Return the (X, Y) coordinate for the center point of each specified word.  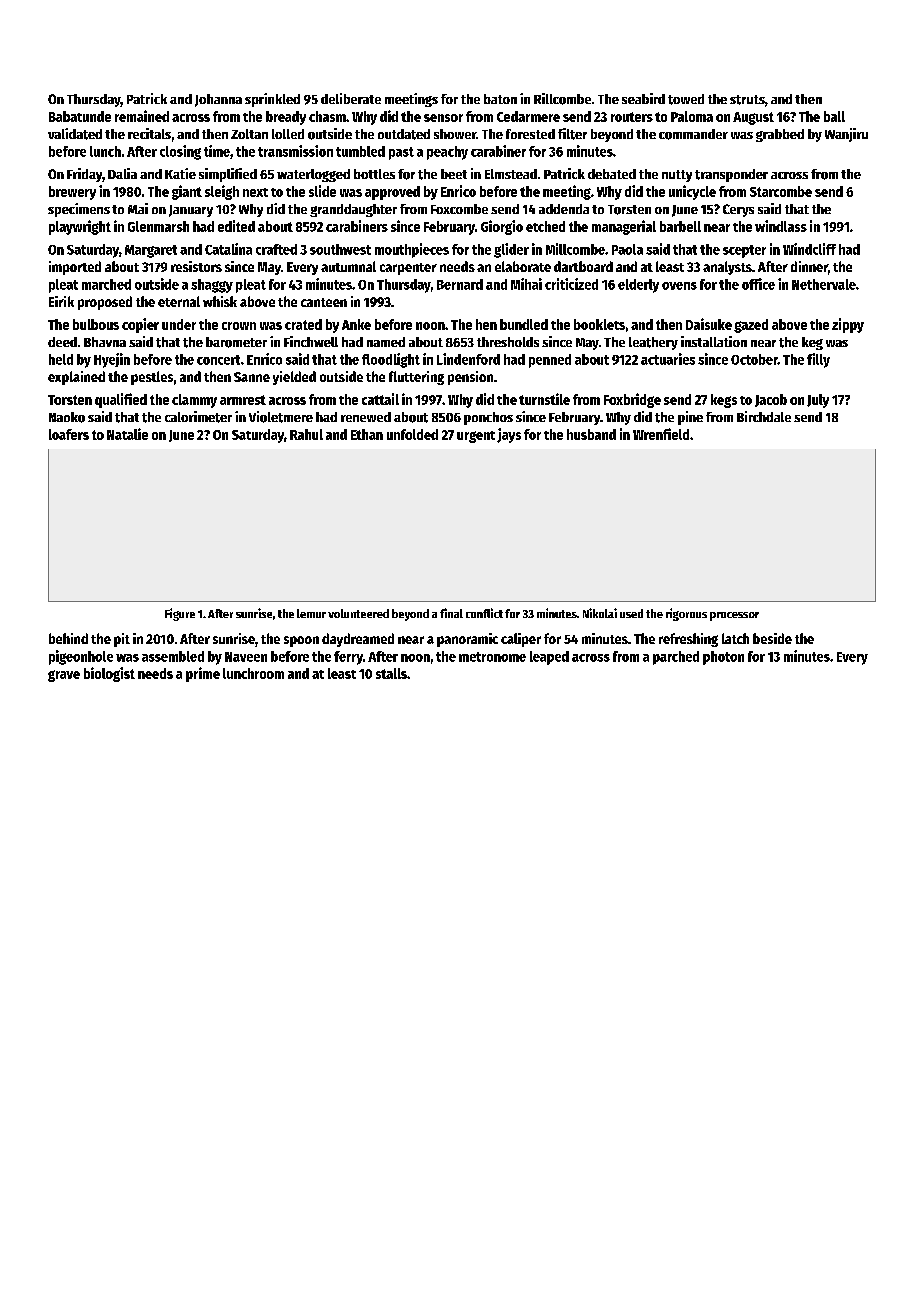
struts (747, 100)
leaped (549, 658)
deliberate (351, 98)
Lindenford (468, 359)
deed (62, 342)
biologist (109, 674)
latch (735, 638)
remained (142, 116)
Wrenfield (661, 434)
